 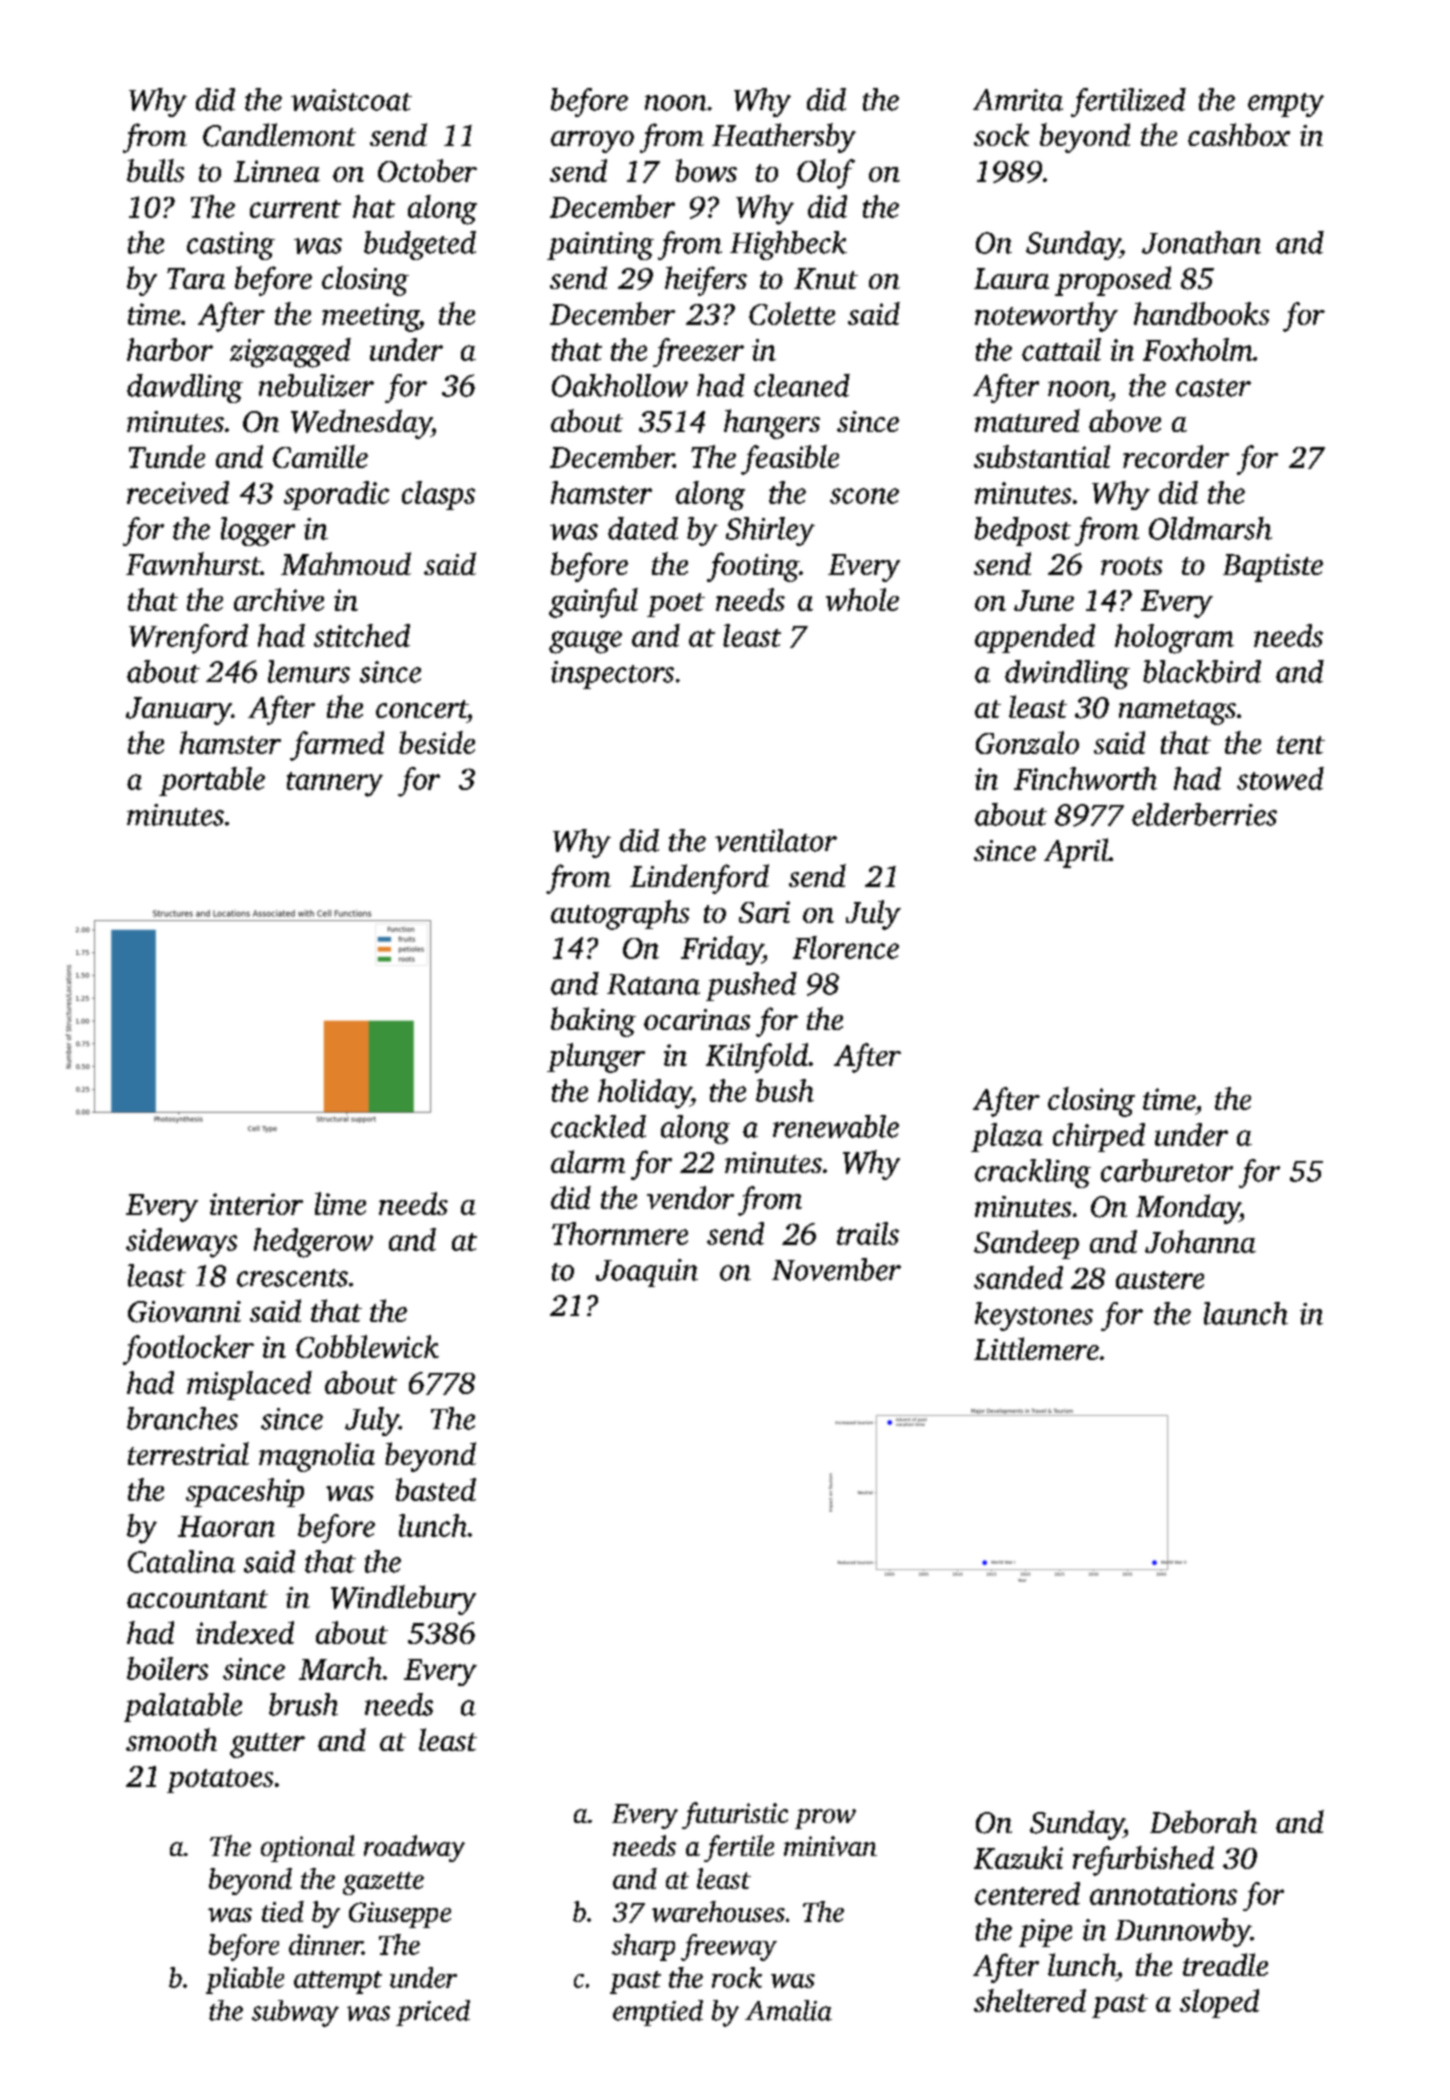 I want to click on fertilized, so click(x=1128, y=102).
